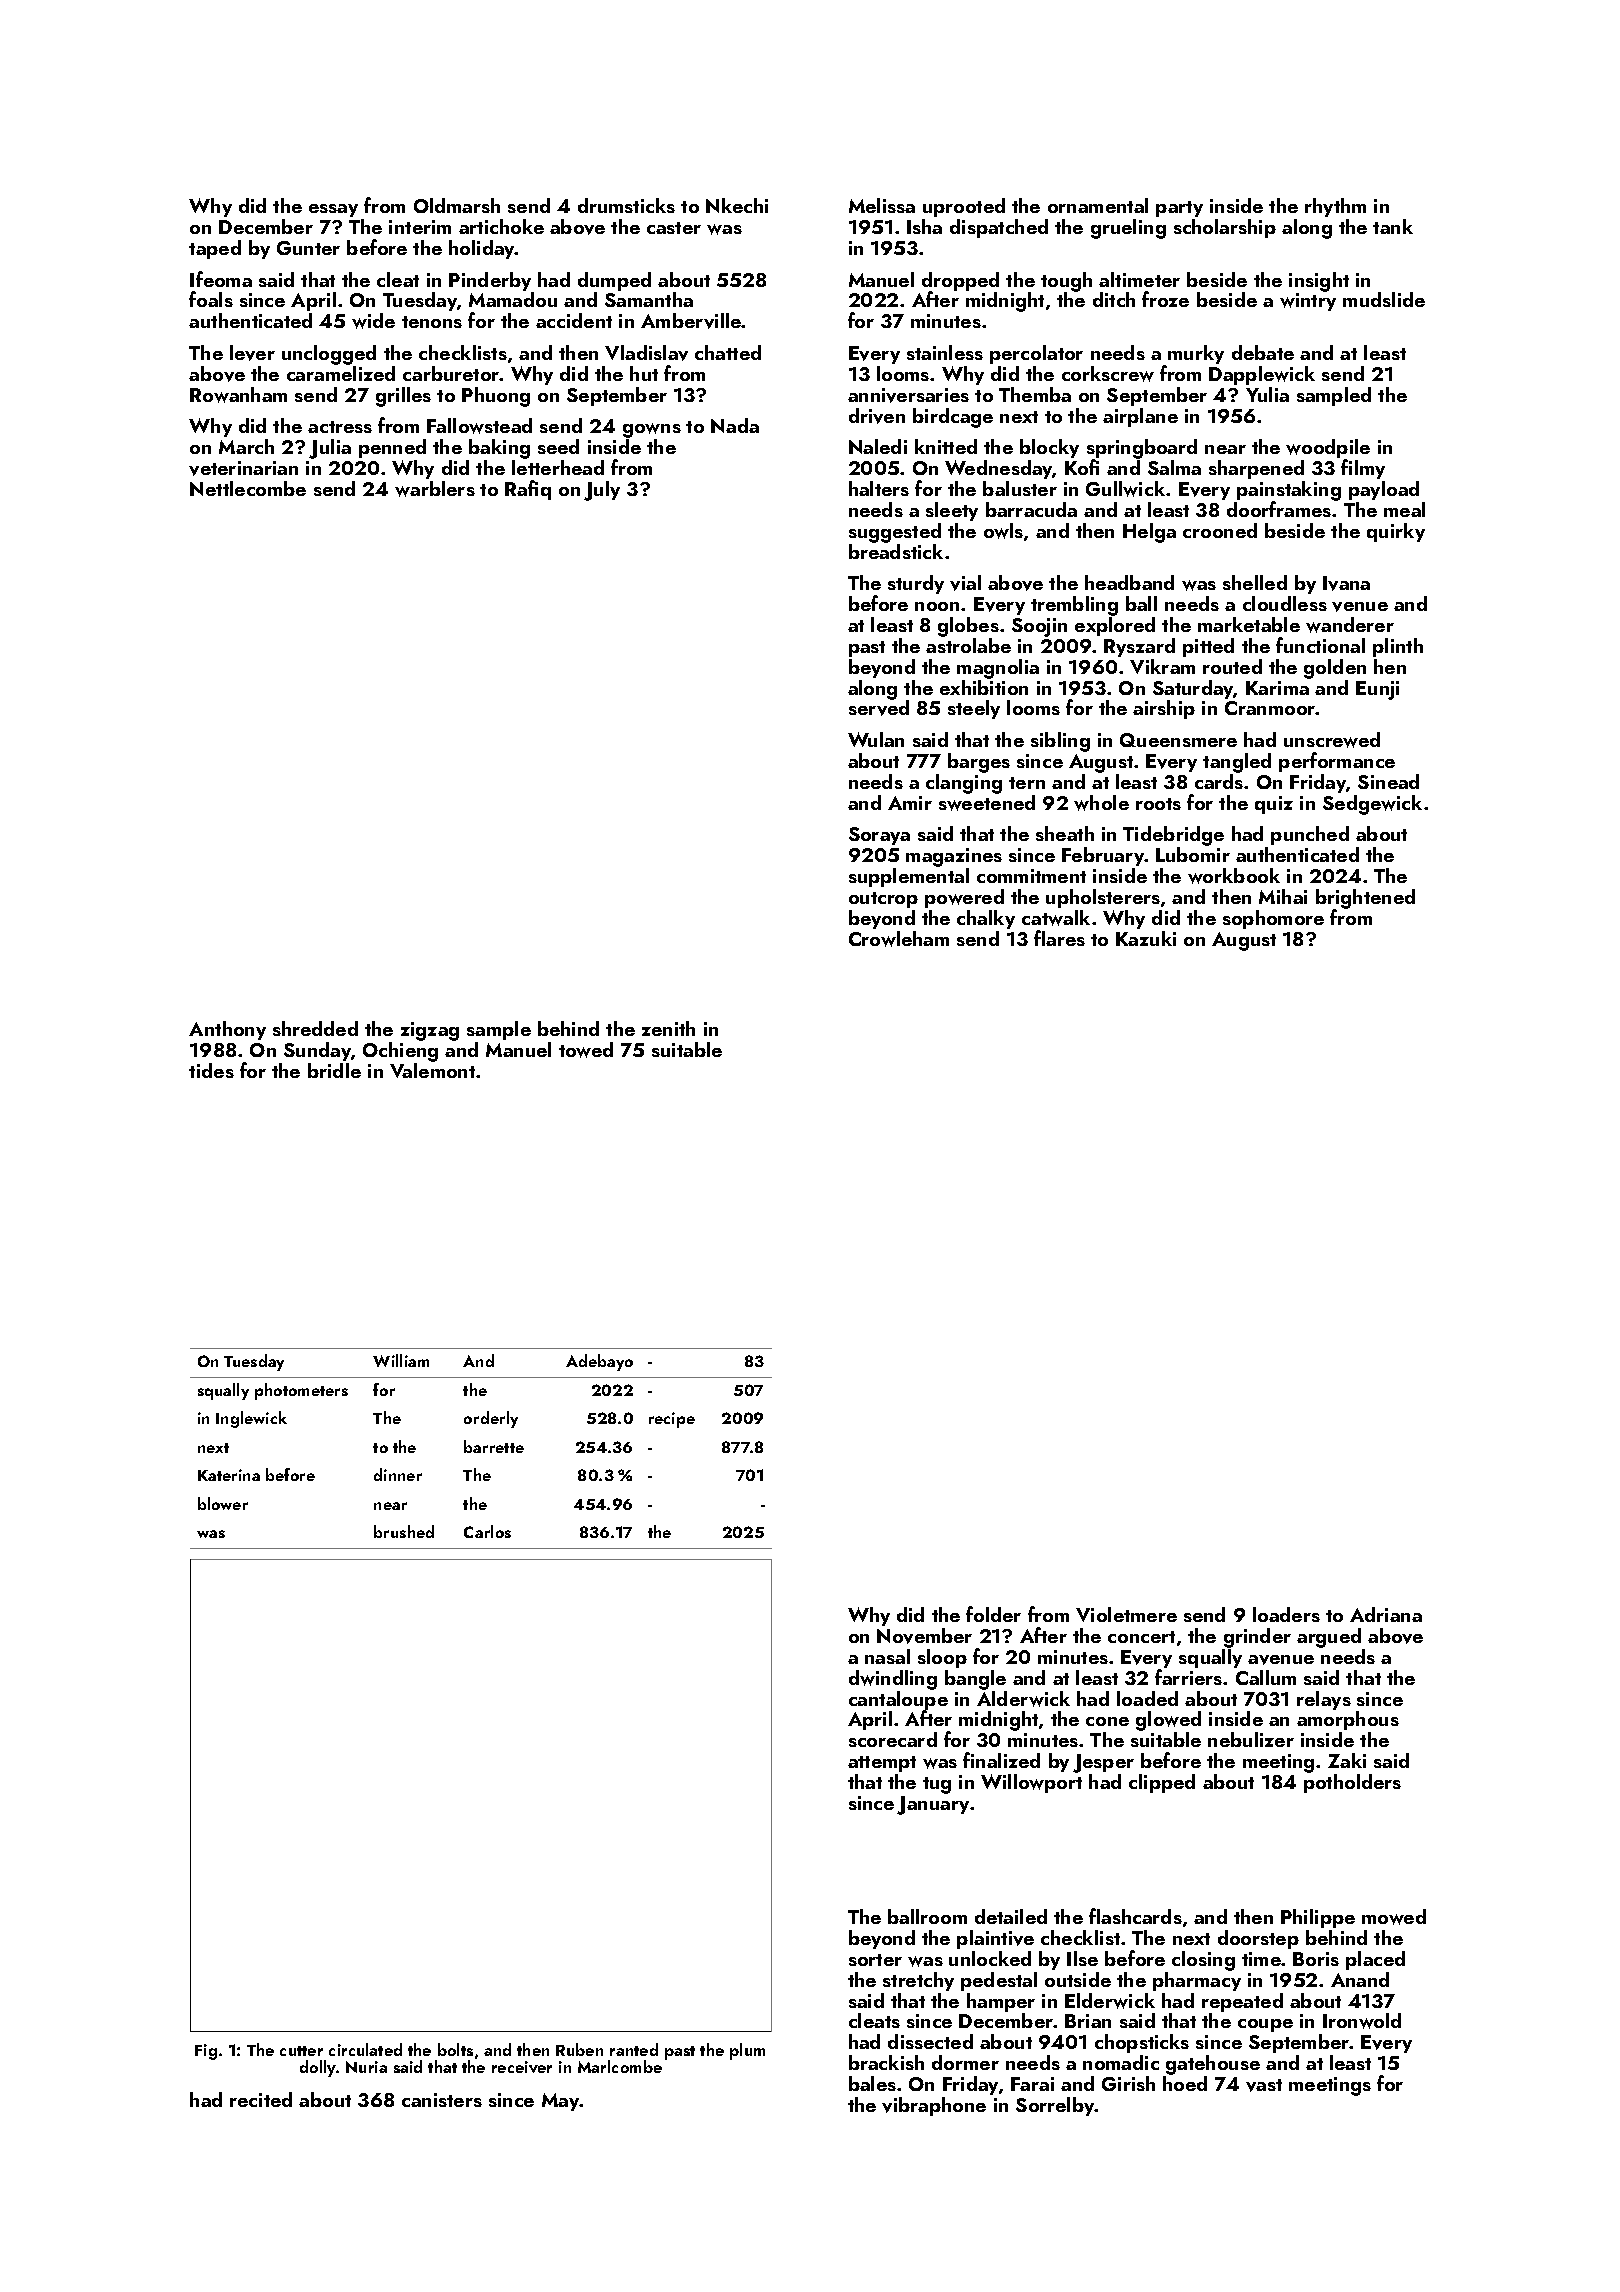 The image size is (1620, 2292). I want to click on attempt, so click(882, 1764).
